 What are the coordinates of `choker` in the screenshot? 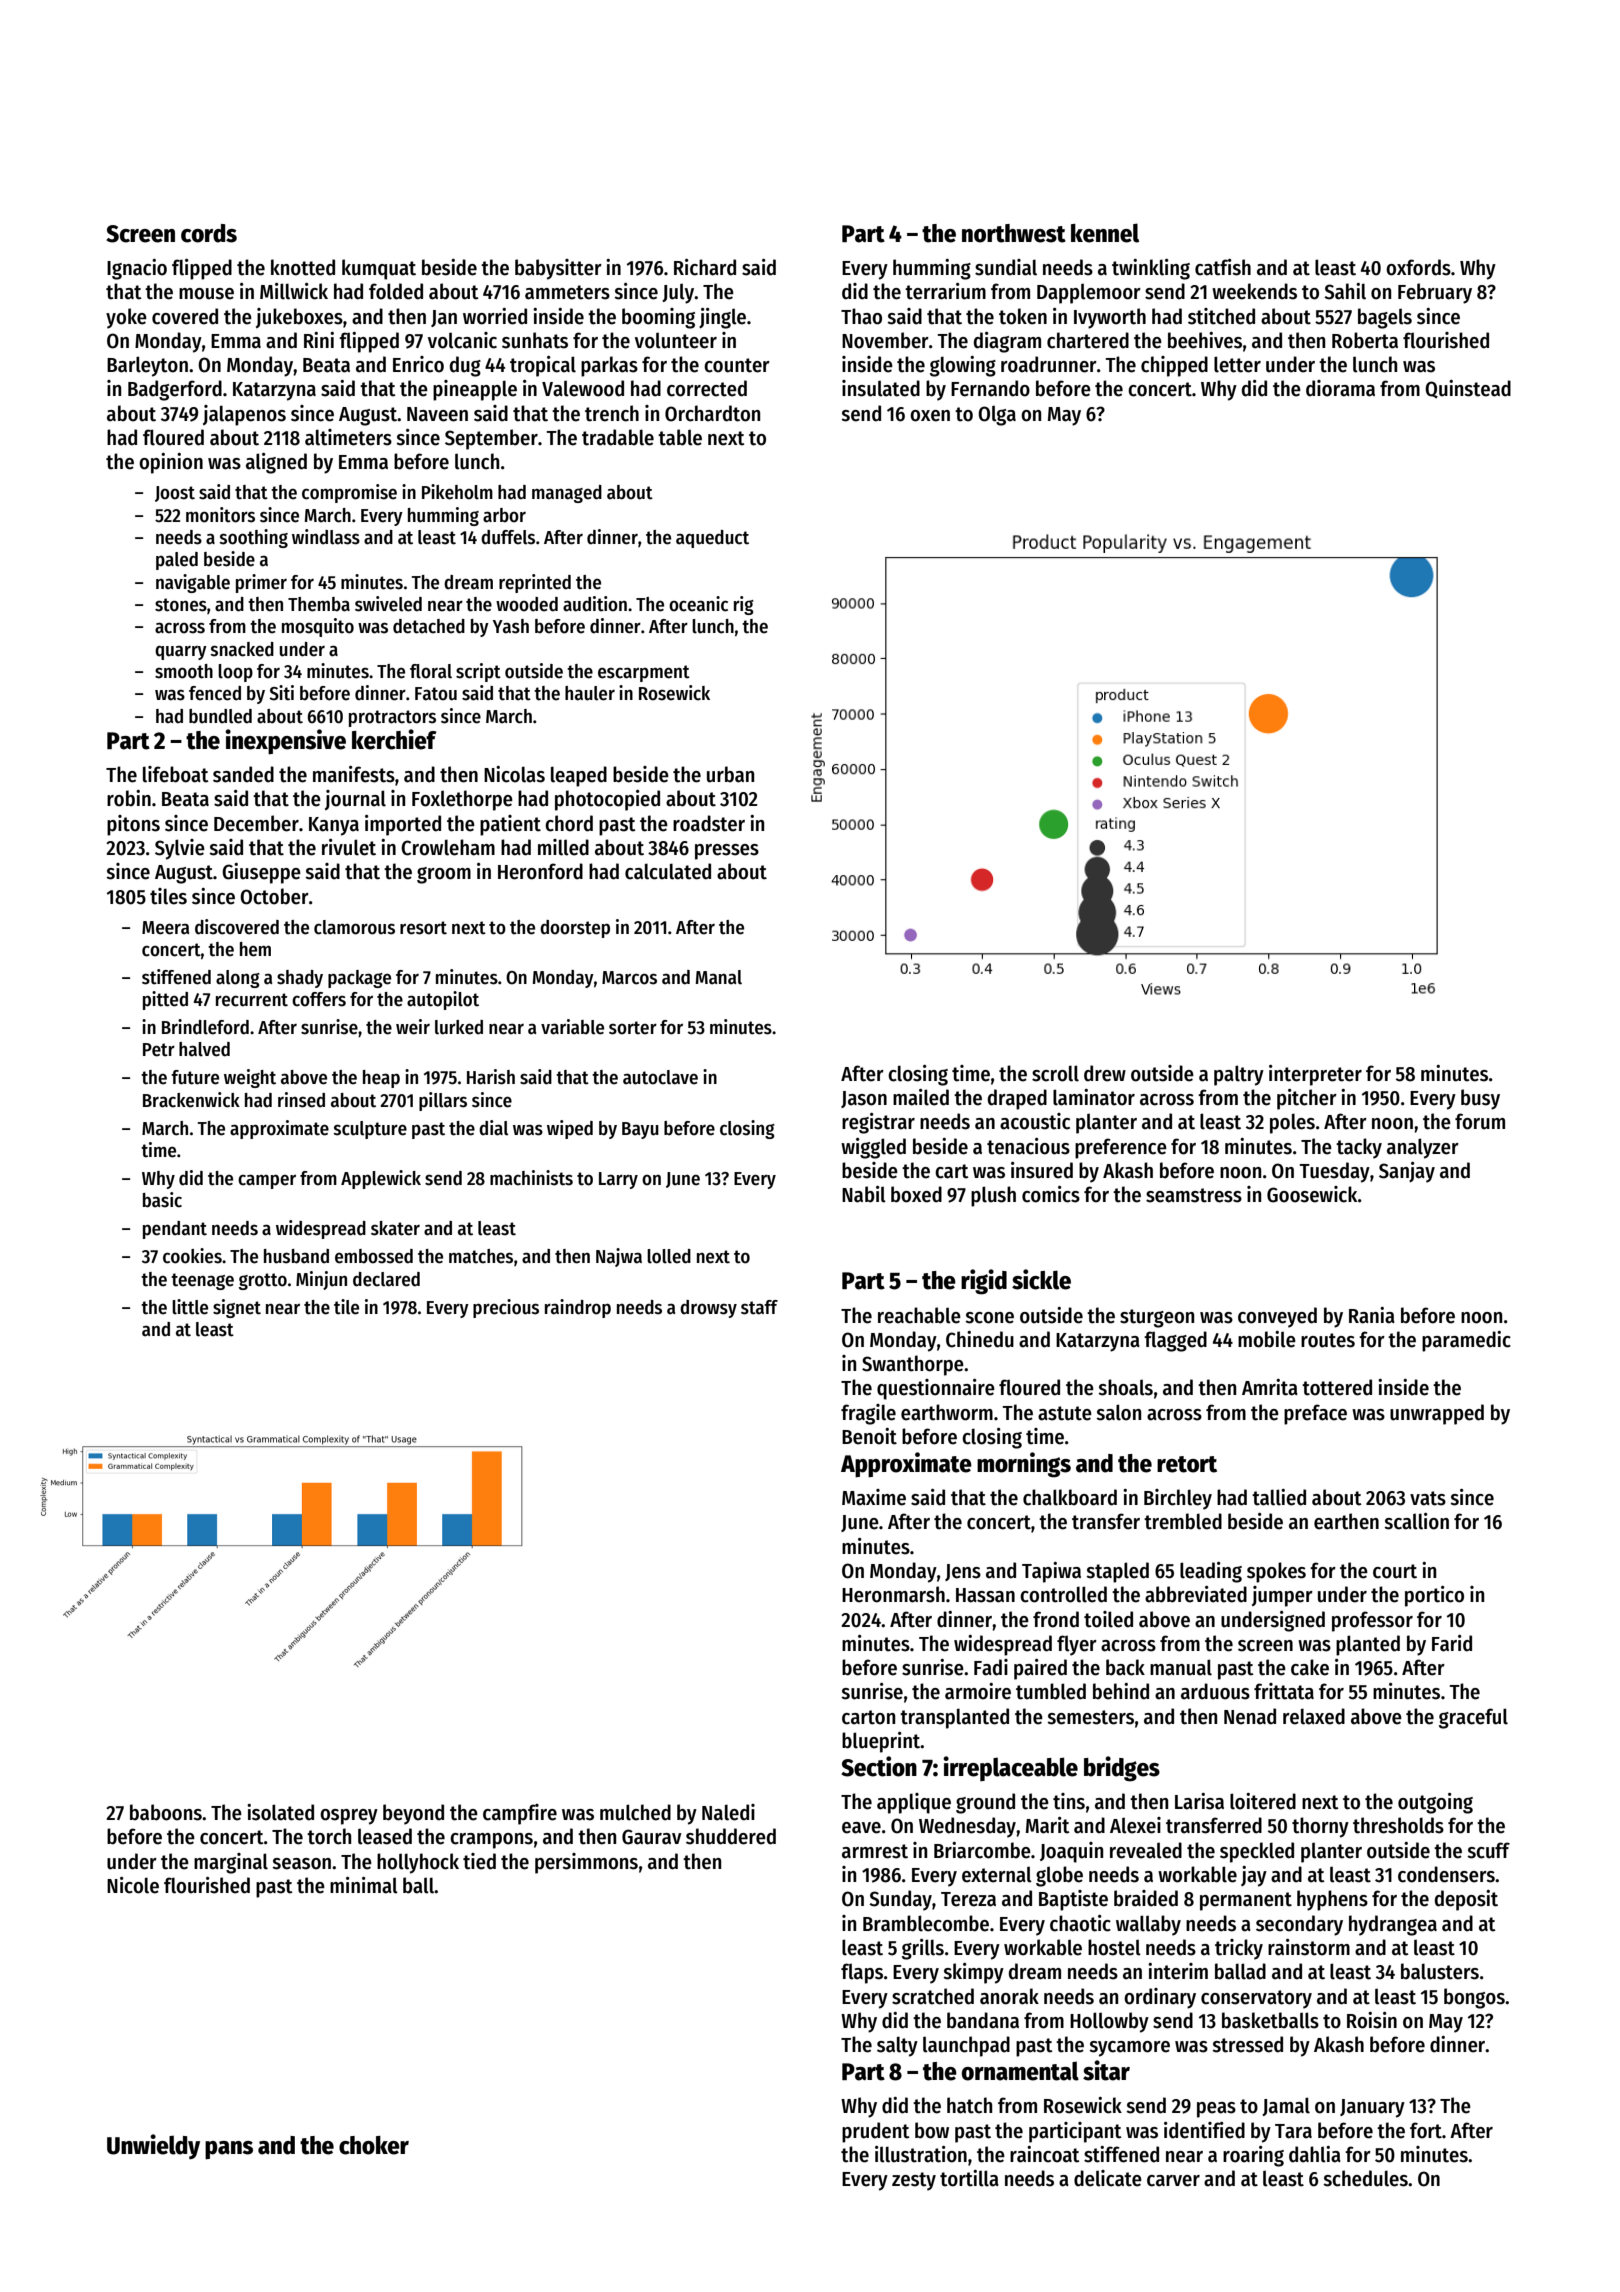 It's located at (374, 2145).
